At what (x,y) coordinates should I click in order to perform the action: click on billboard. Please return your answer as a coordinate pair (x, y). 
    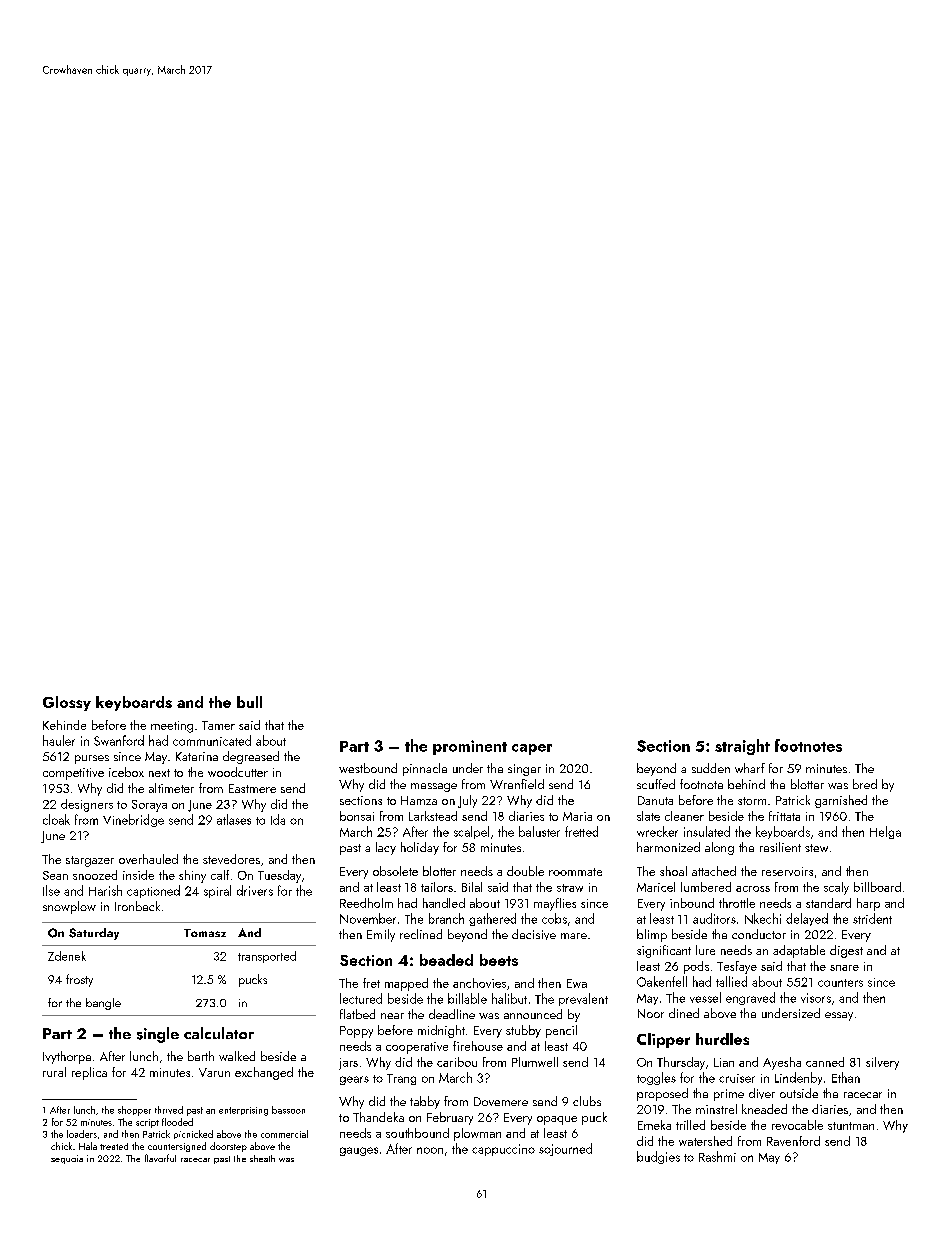
    Looking at the image, I should click on (877, 887).
